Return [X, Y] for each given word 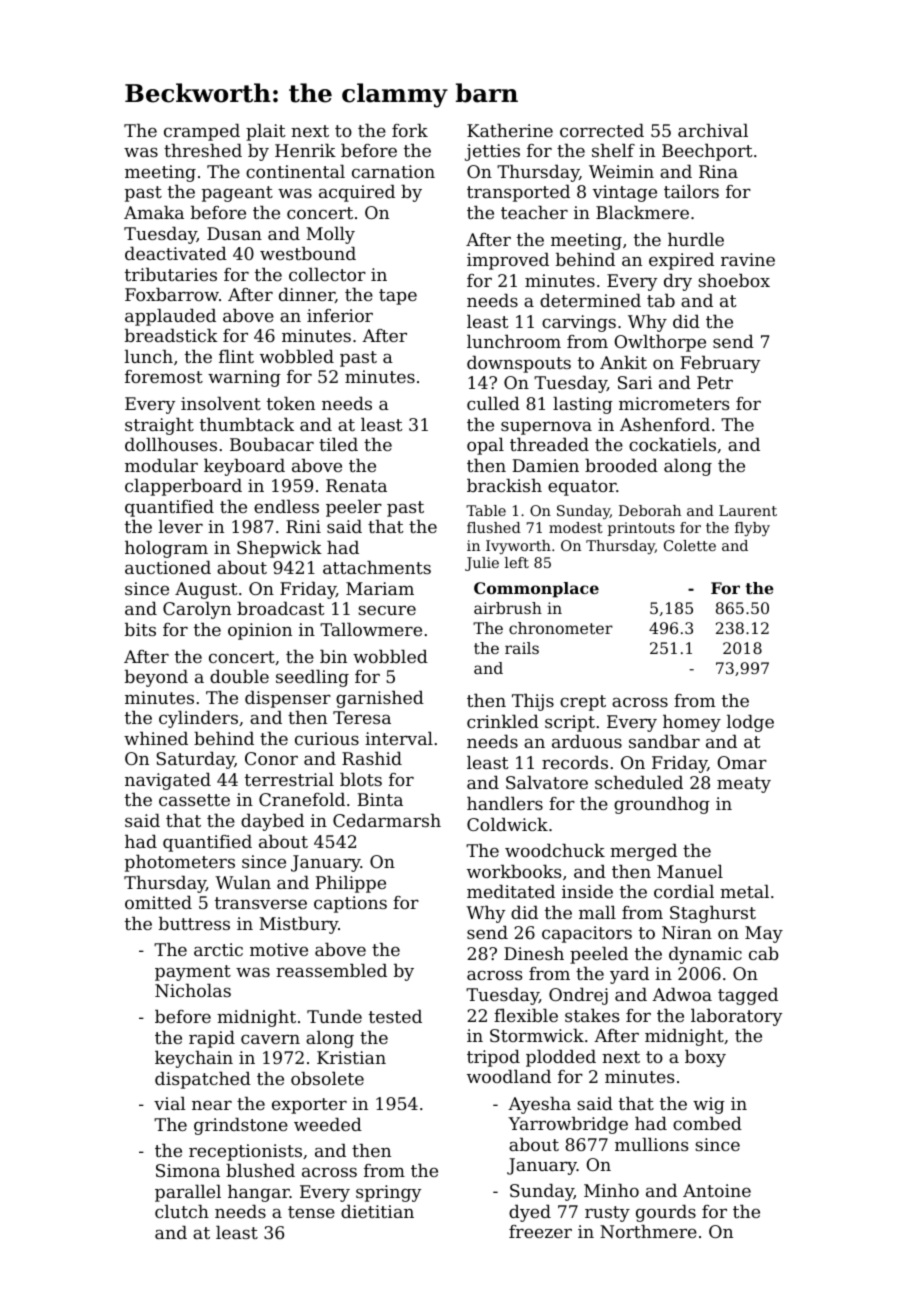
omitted [158, 902]
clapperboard [183, 487]
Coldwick [507, 824]
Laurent [748, 510]
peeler [354, 508]
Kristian [351, 1057]
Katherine [510, 130]
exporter [309, 1106]
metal [744, 891]
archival [713, 130]
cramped [202, 132]
